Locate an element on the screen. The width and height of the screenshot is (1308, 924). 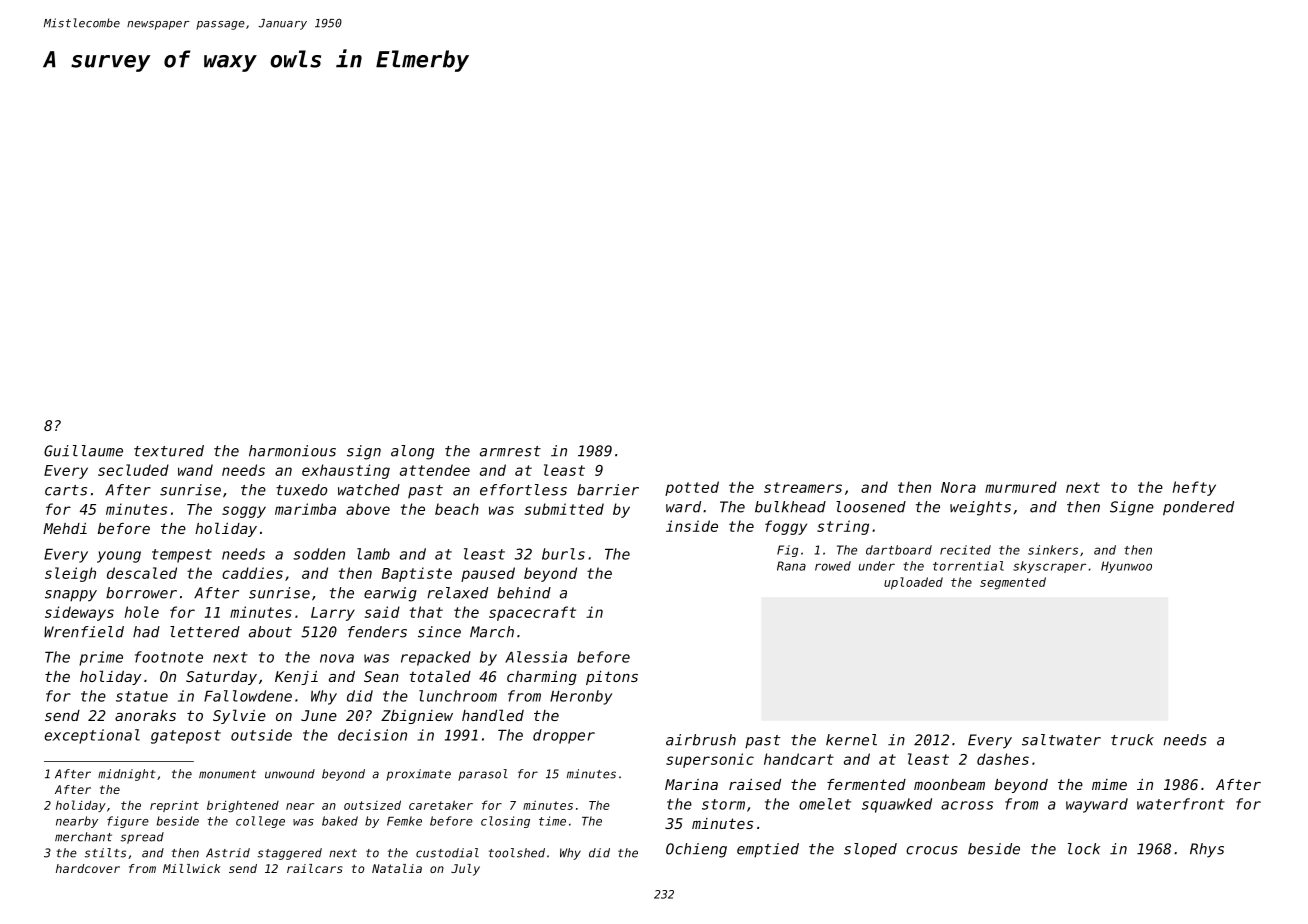
decision is located at coordinates (372, 735).
